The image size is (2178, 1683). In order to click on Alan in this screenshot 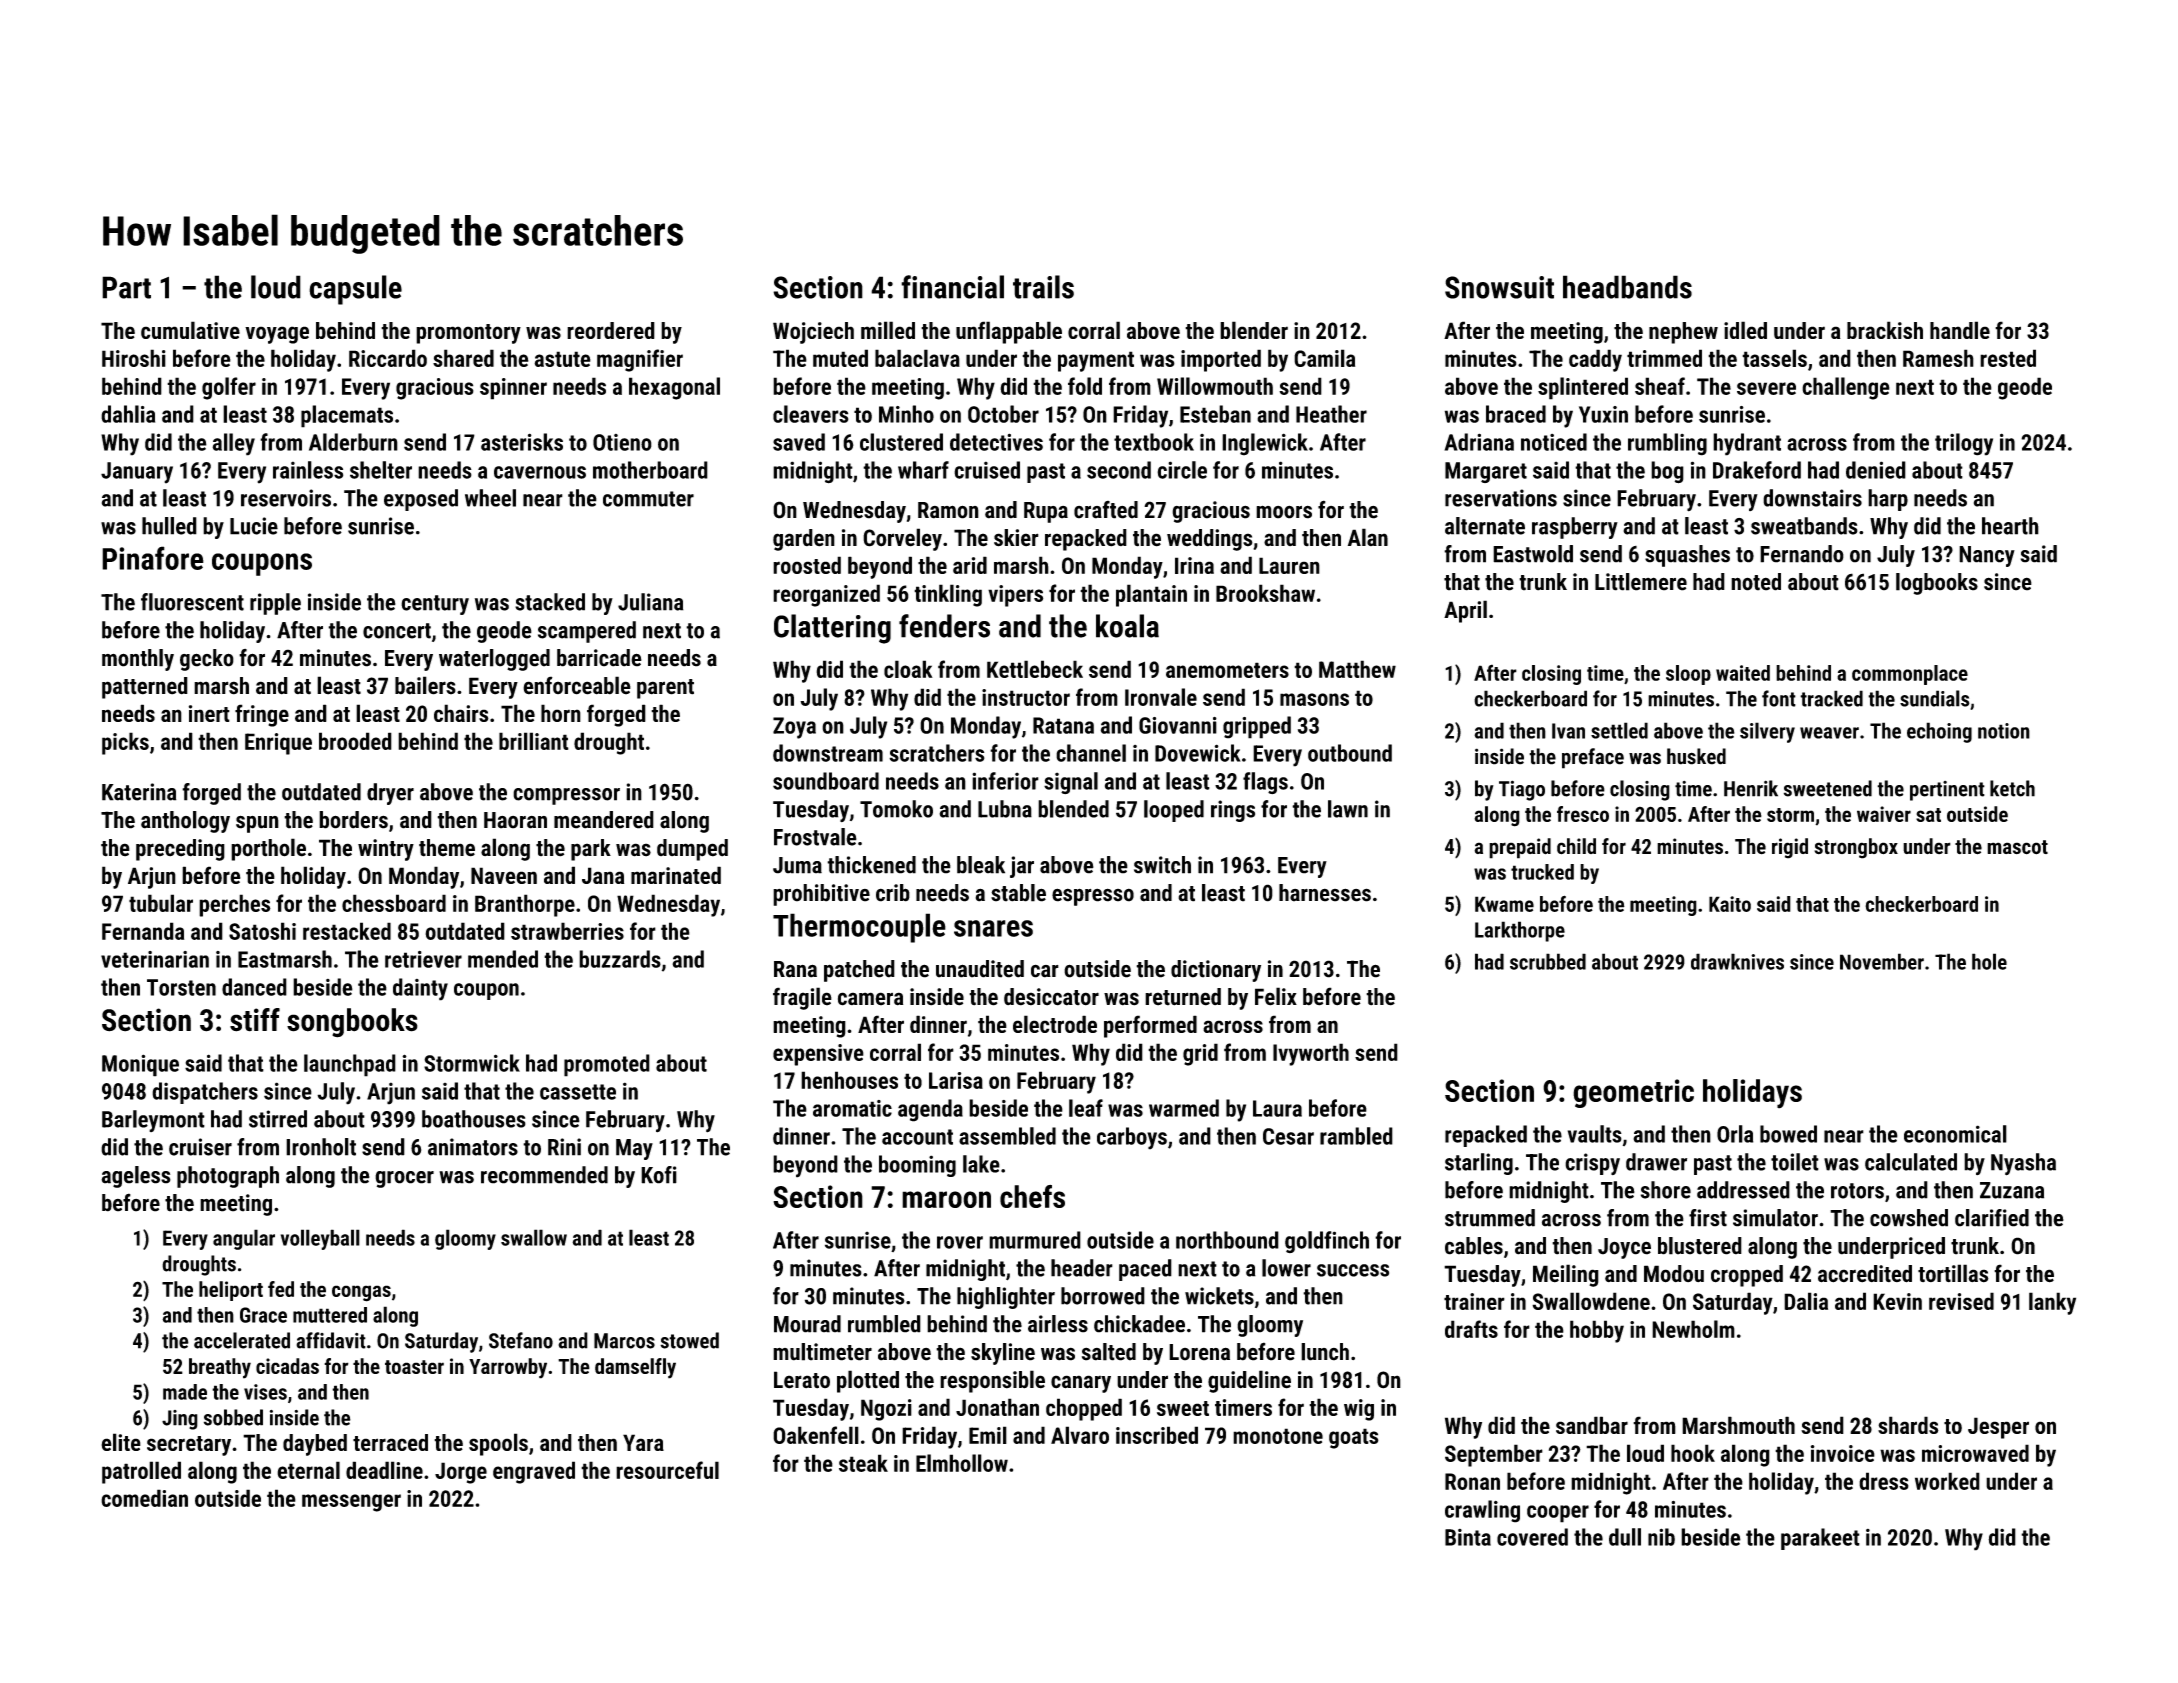, I will do `click(1368, 537)`.
